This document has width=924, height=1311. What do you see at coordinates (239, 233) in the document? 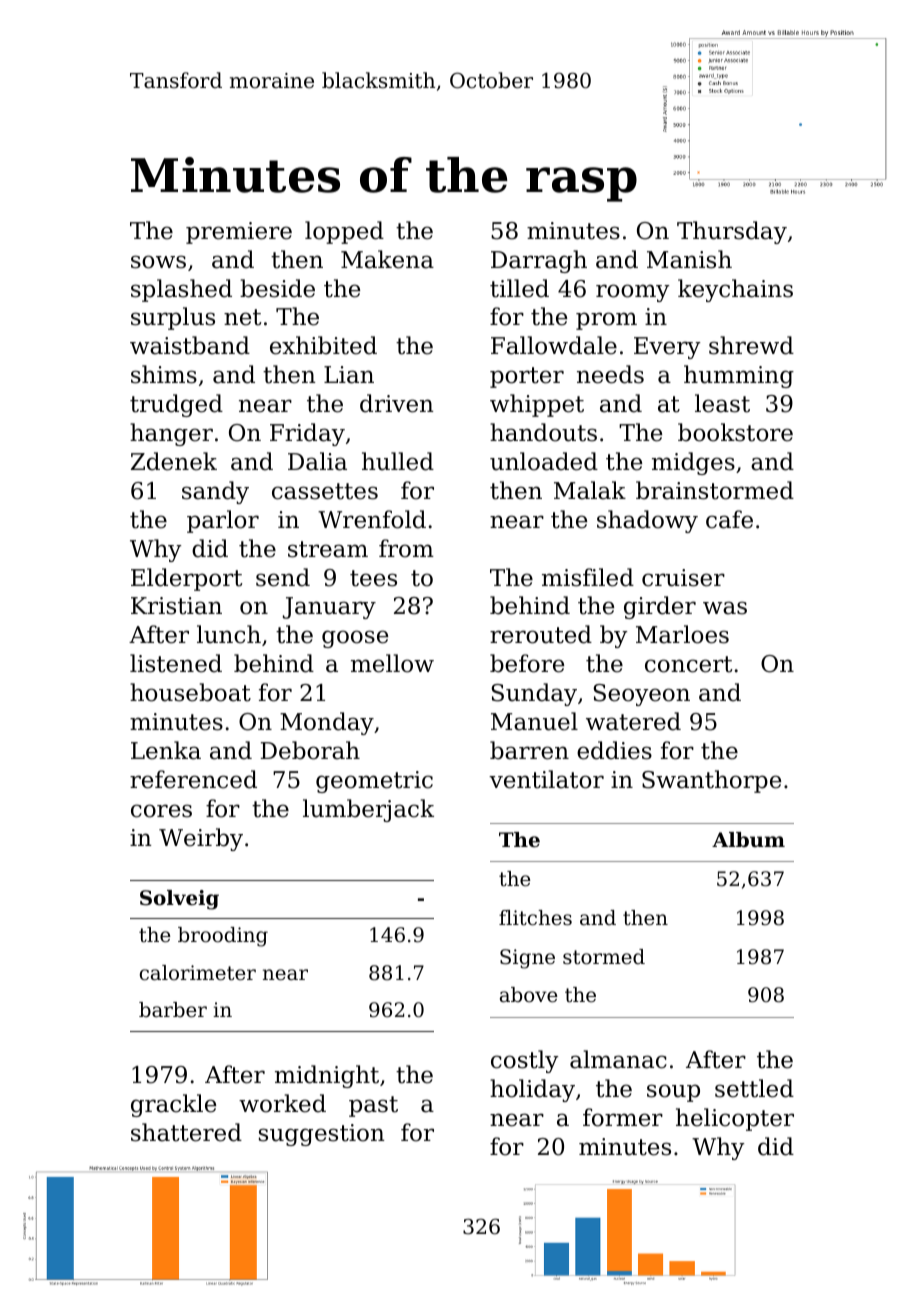
I see `premiere` at bounding box center [239, 233].
